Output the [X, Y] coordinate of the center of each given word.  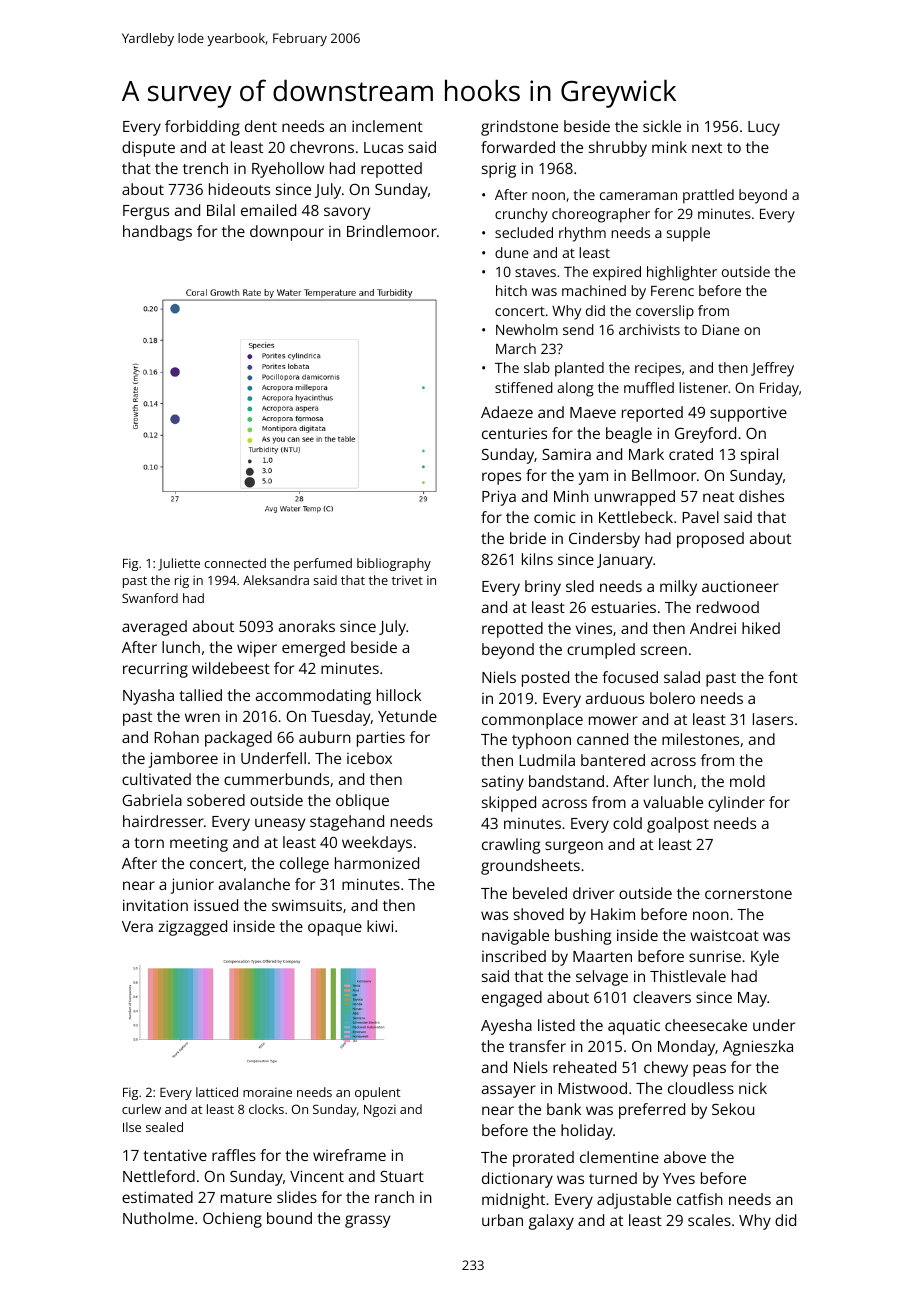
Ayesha [506, 1027]
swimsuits [307, 905]
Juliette [179, 564]
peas [709, 1070]
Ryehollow [288, 170]
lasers [773, 719]
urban [502, 1220]
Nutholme [158, 1218]
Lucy [764, 128]
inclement [387, 126]
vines [594, 628]
